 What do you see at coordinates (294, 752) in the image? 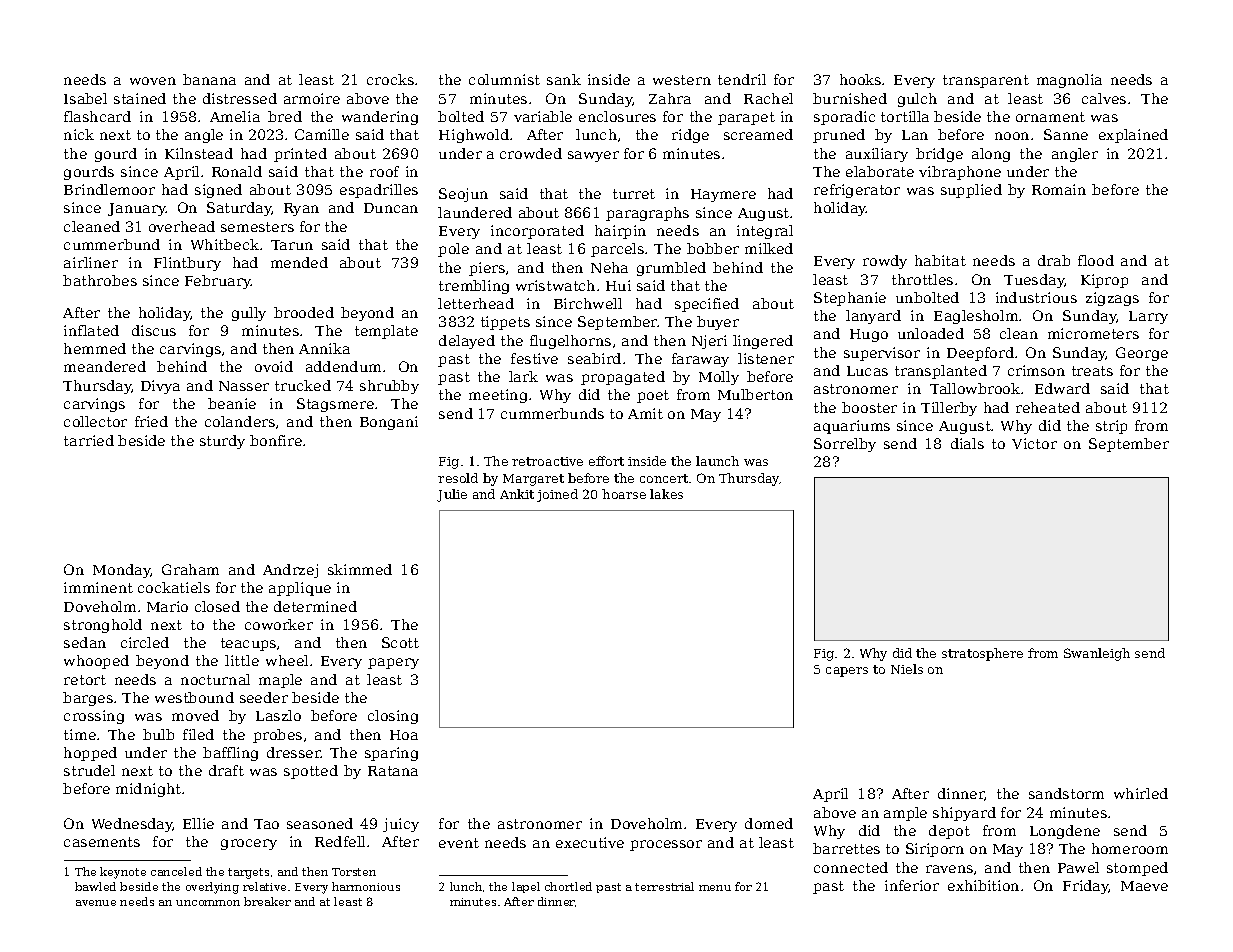
I see `dresser` at bounding box center [294, 752].
